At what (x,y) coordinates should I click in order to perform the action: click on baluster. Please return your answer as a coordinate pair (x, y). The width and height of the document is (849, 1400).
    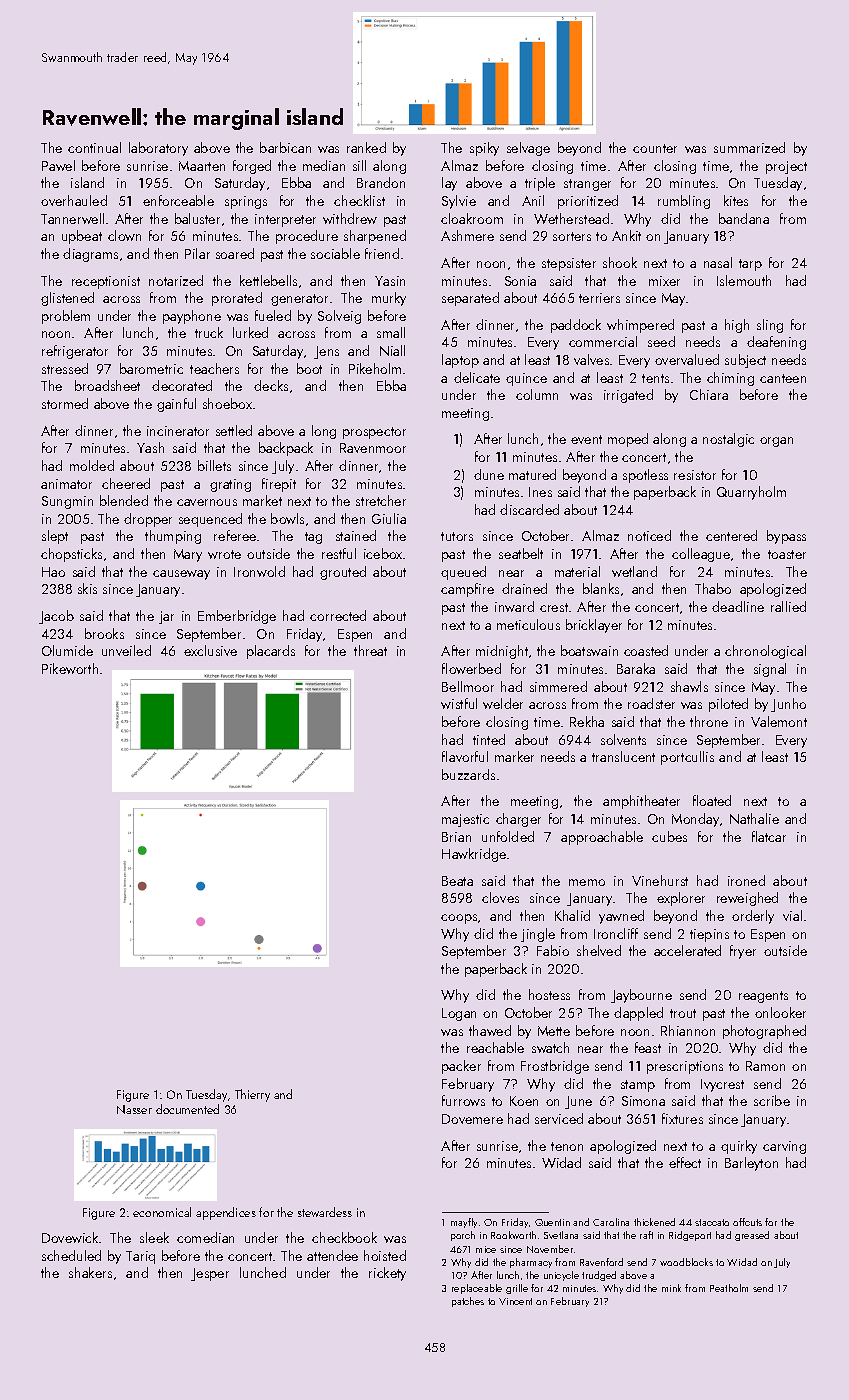
    Looking at the image, I should click on (197, 218).
